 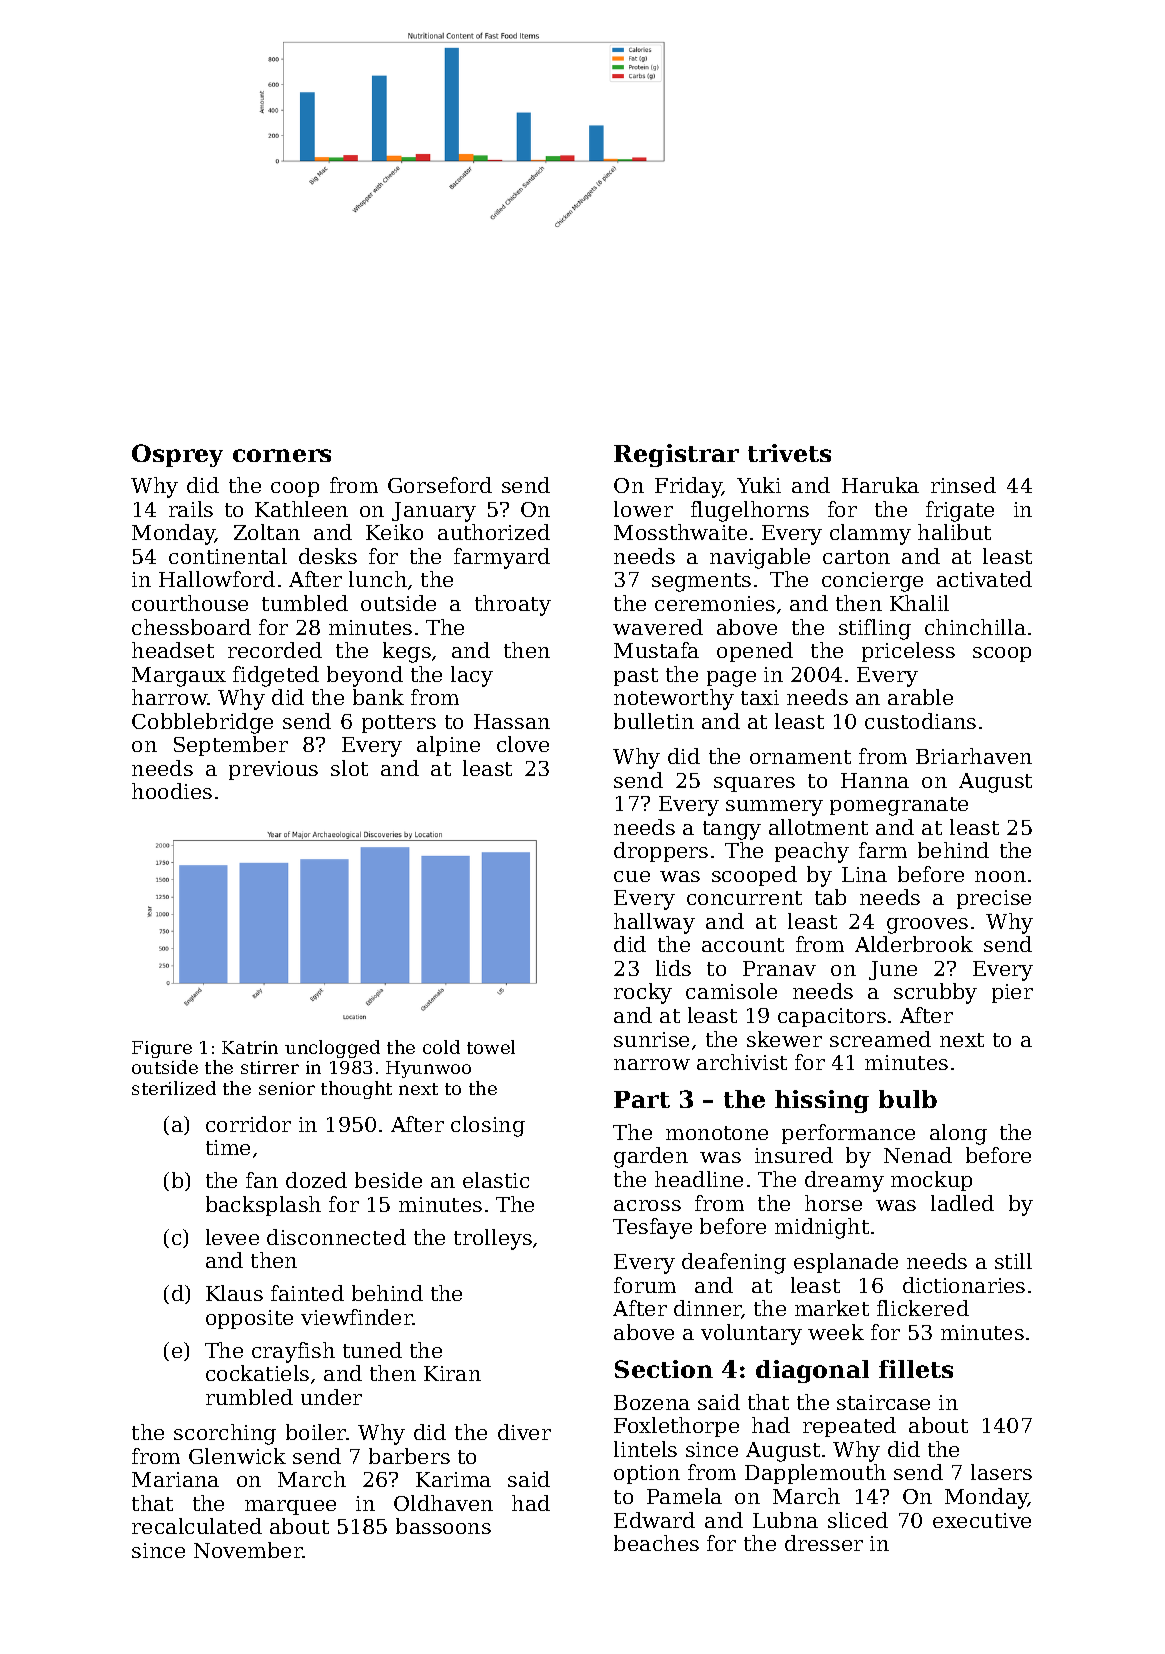 What do you see at coordinates (880, 485) in the page?
I see `Haruka` at bounding box center [880, 485].
